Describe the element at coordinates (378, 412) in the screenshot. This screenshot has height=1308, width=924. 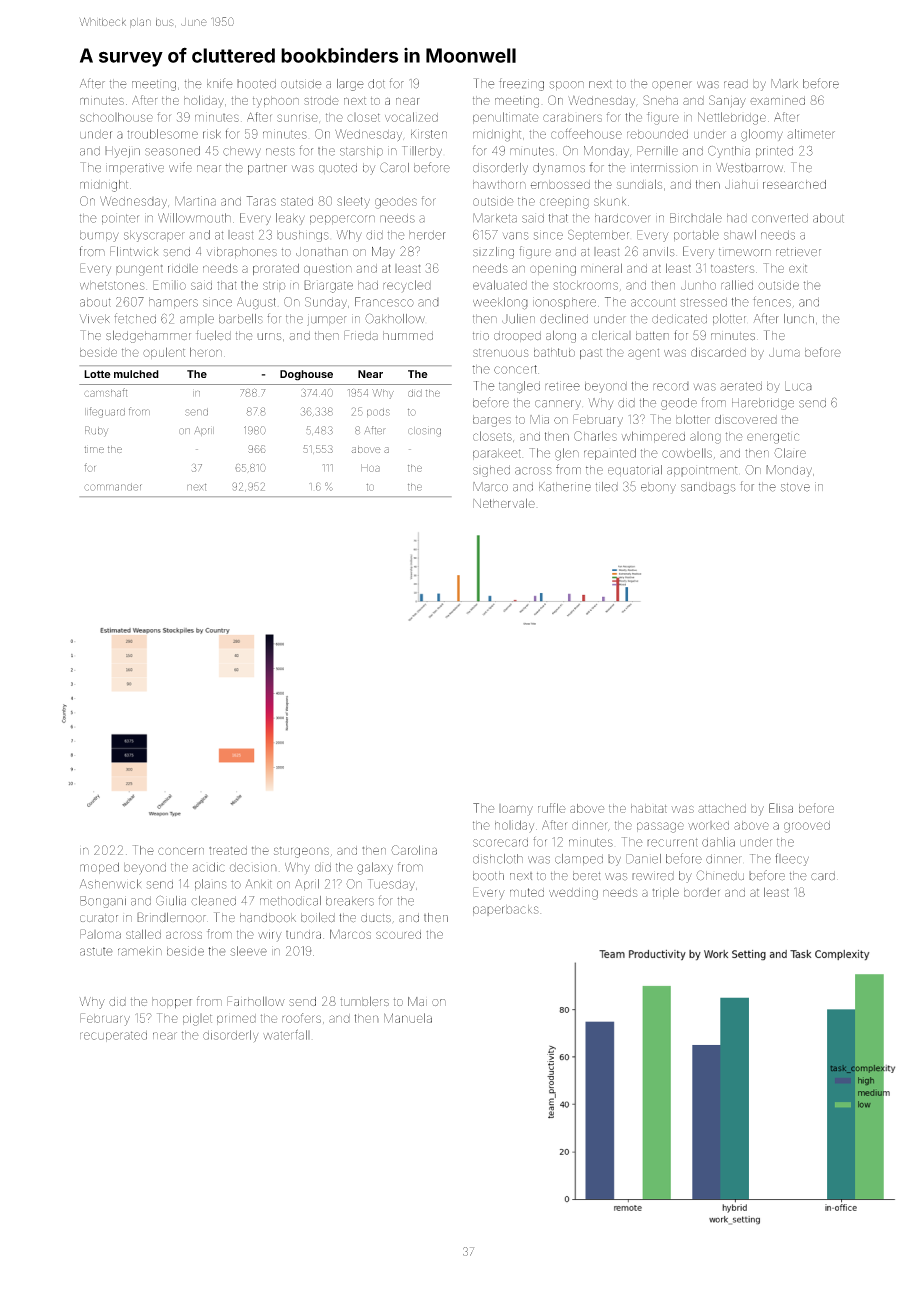
I see `pods` at that location.
